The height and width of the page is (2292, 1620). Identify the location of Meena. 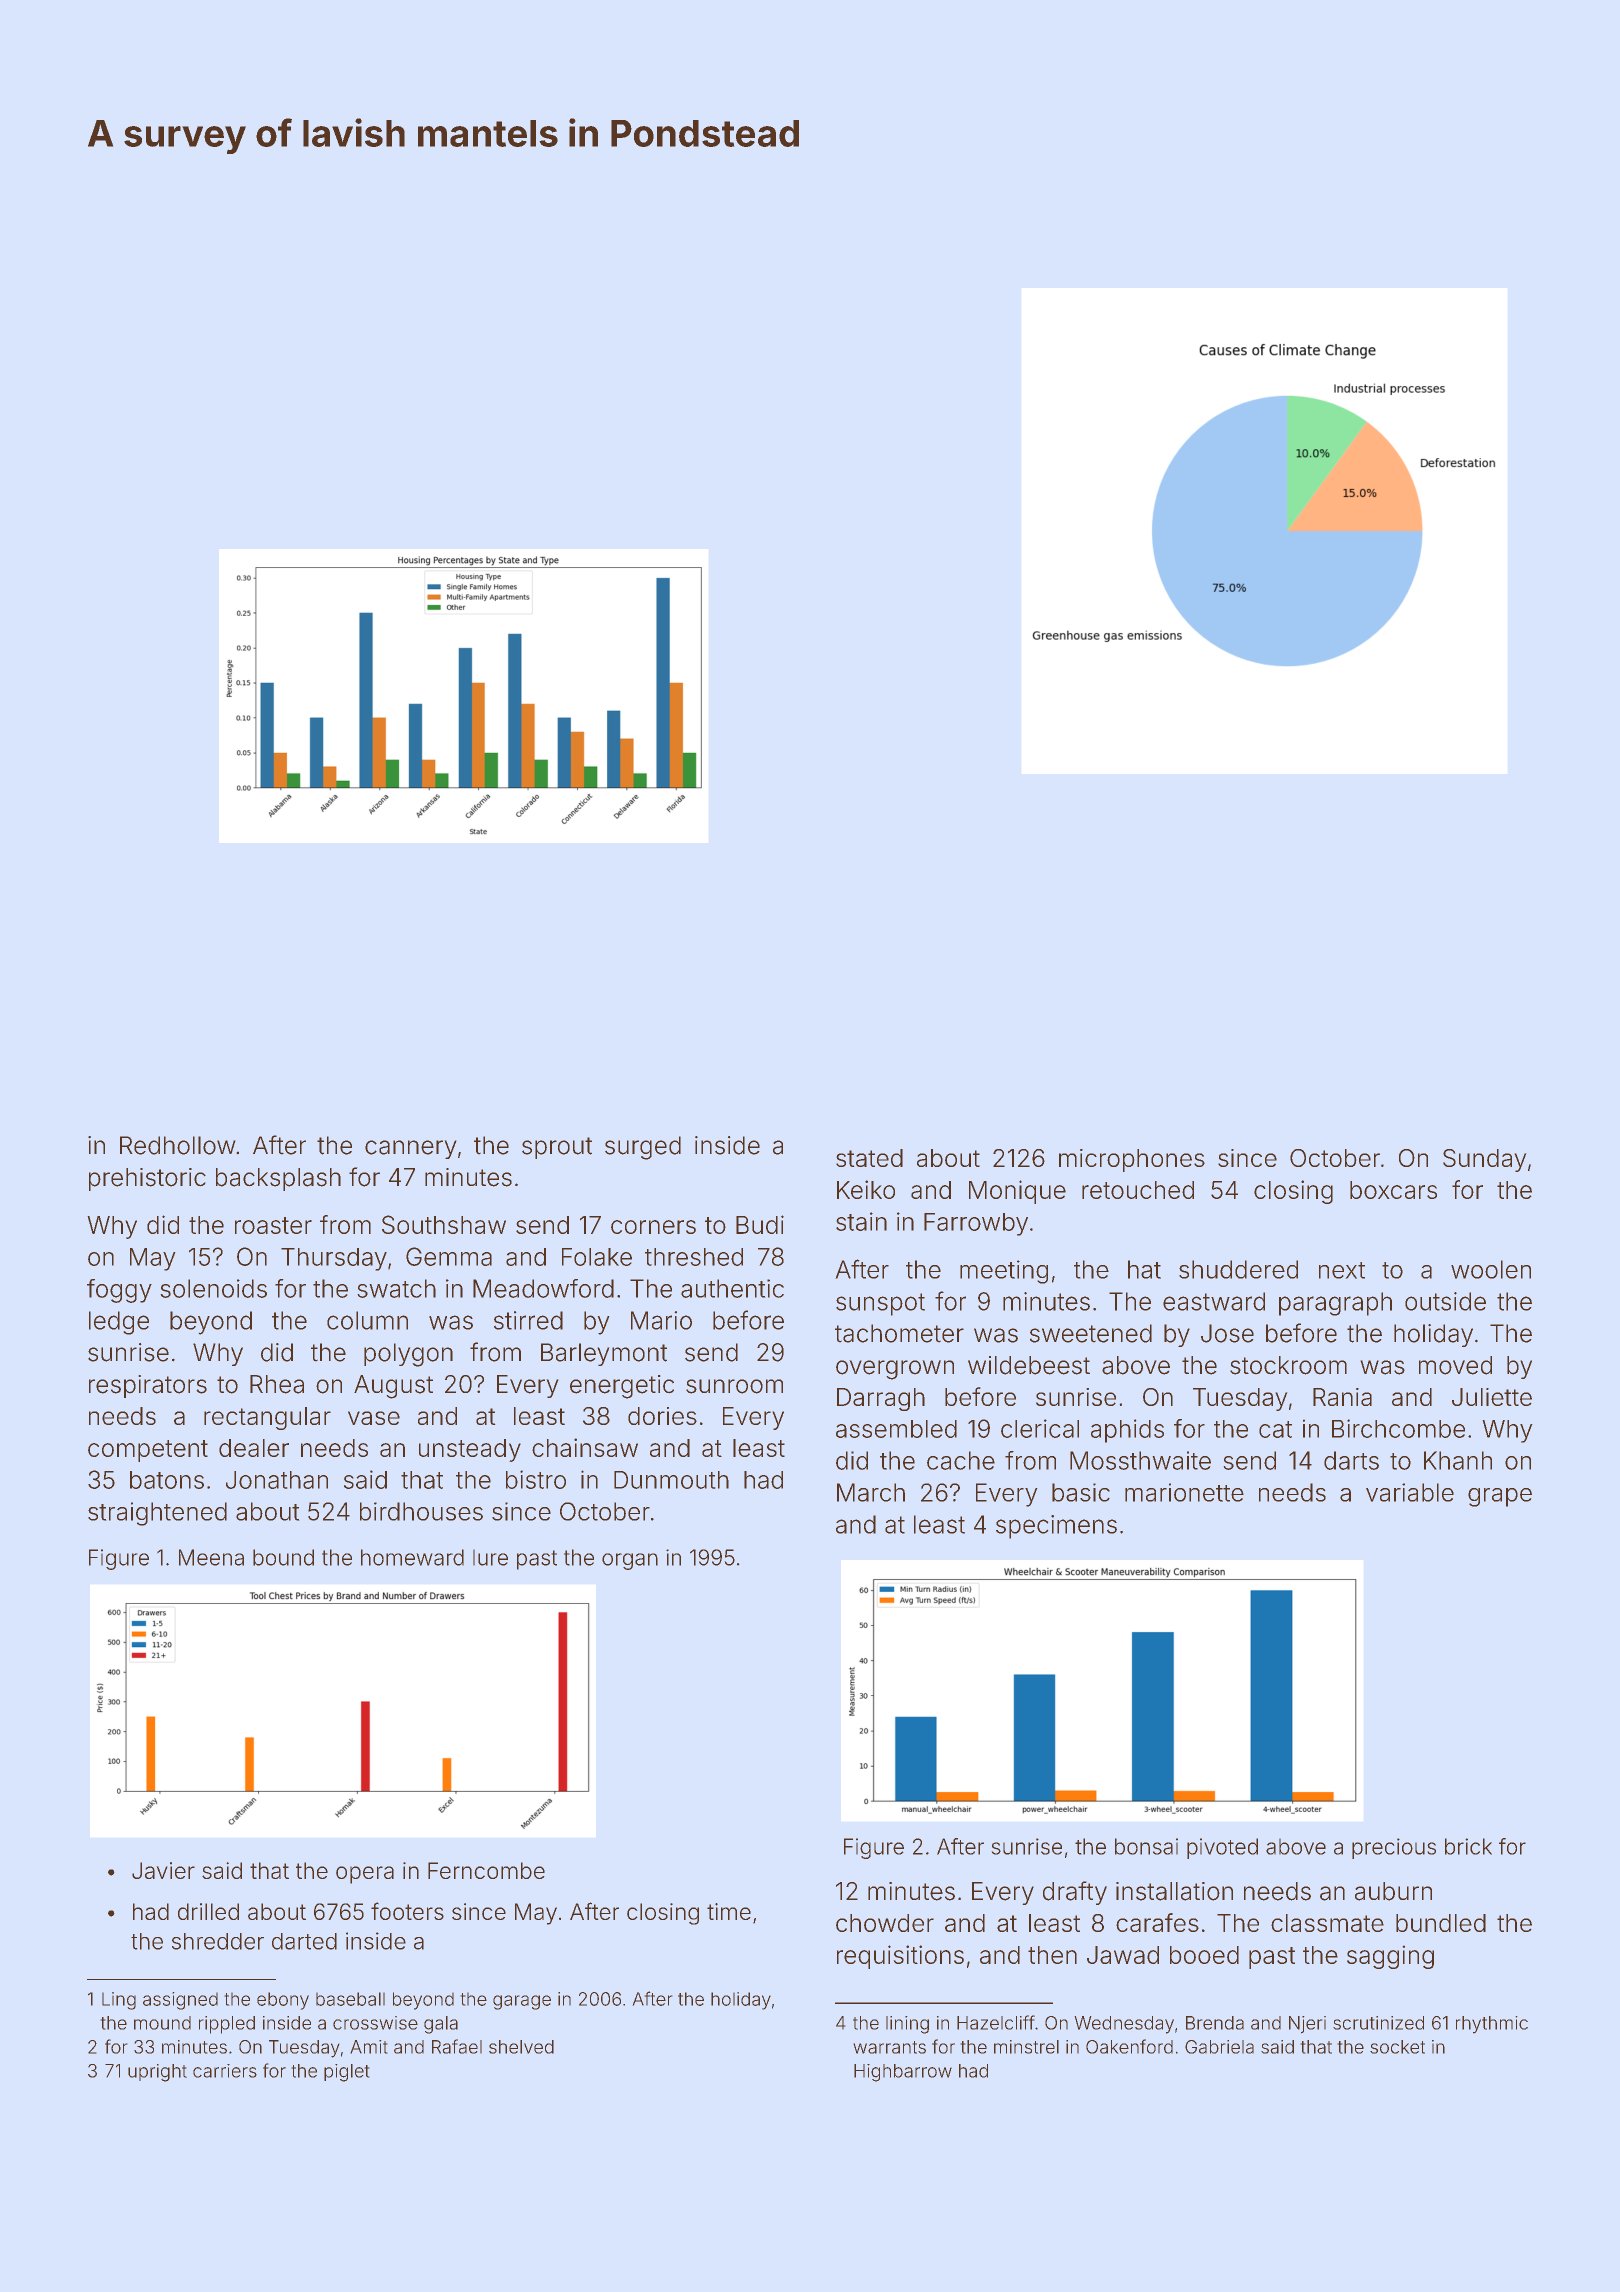
(211, 1557).
